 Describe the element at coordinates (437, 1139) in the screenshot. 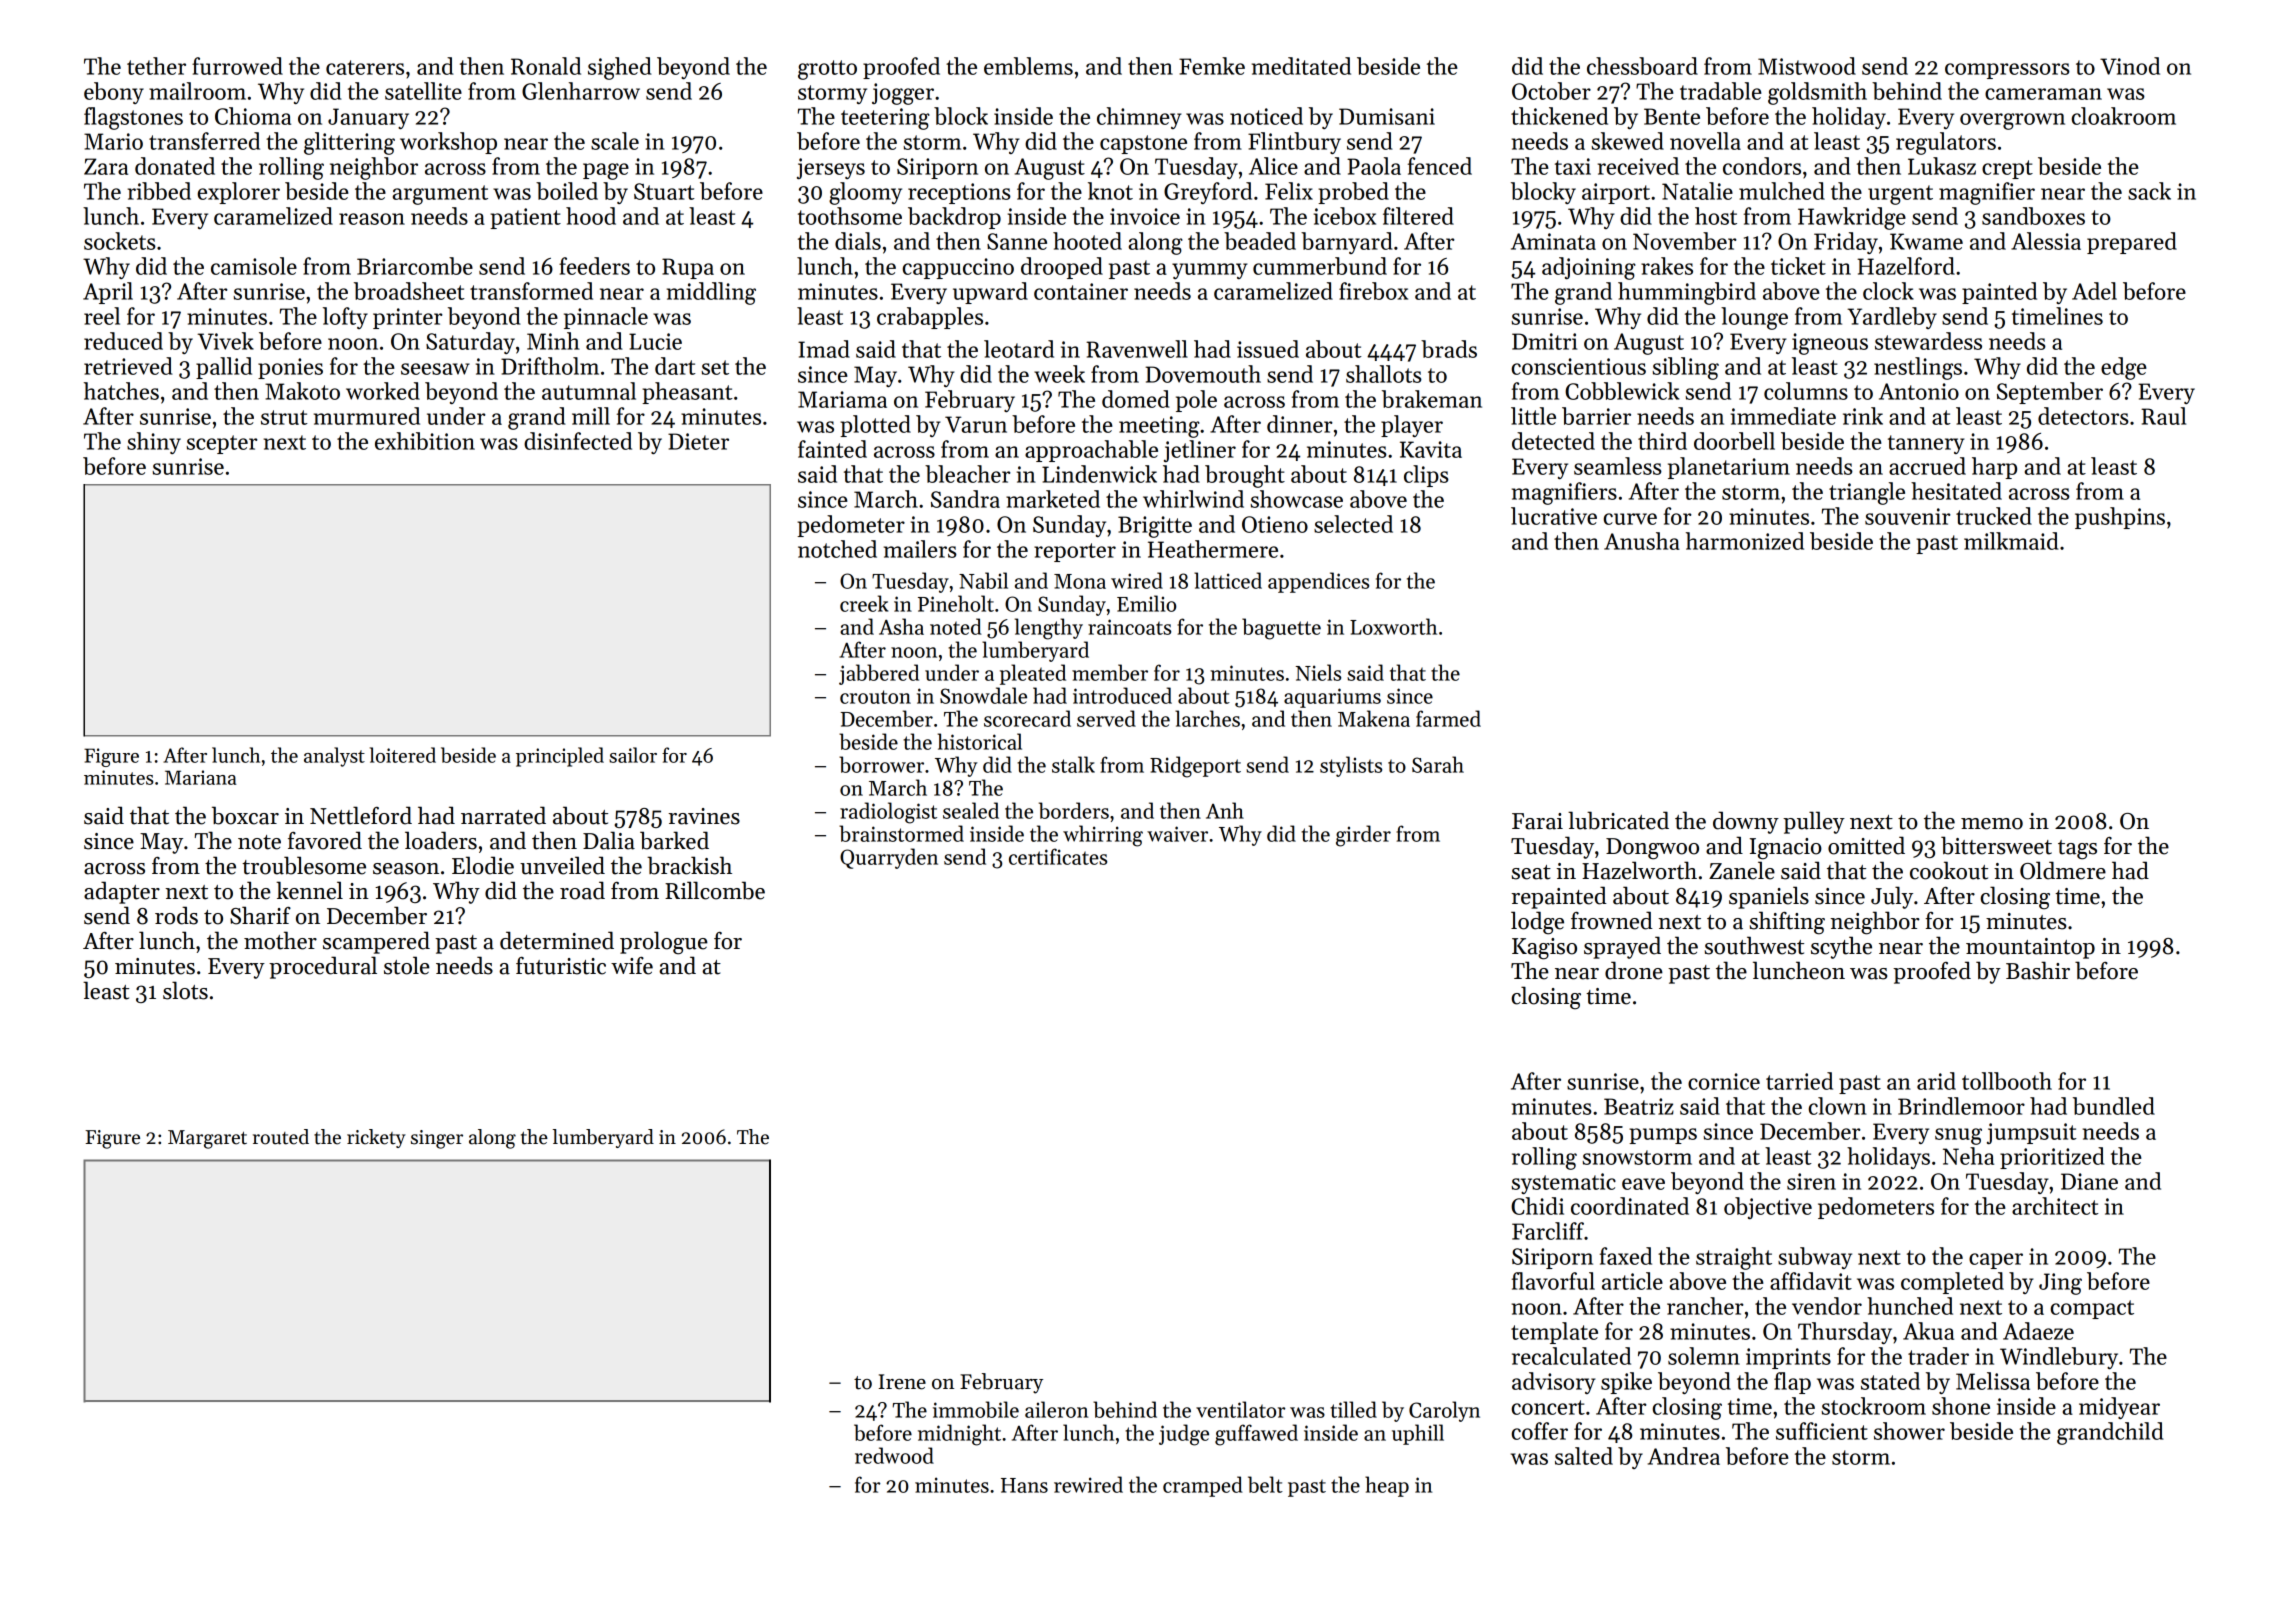

I see `singer` at that location.
